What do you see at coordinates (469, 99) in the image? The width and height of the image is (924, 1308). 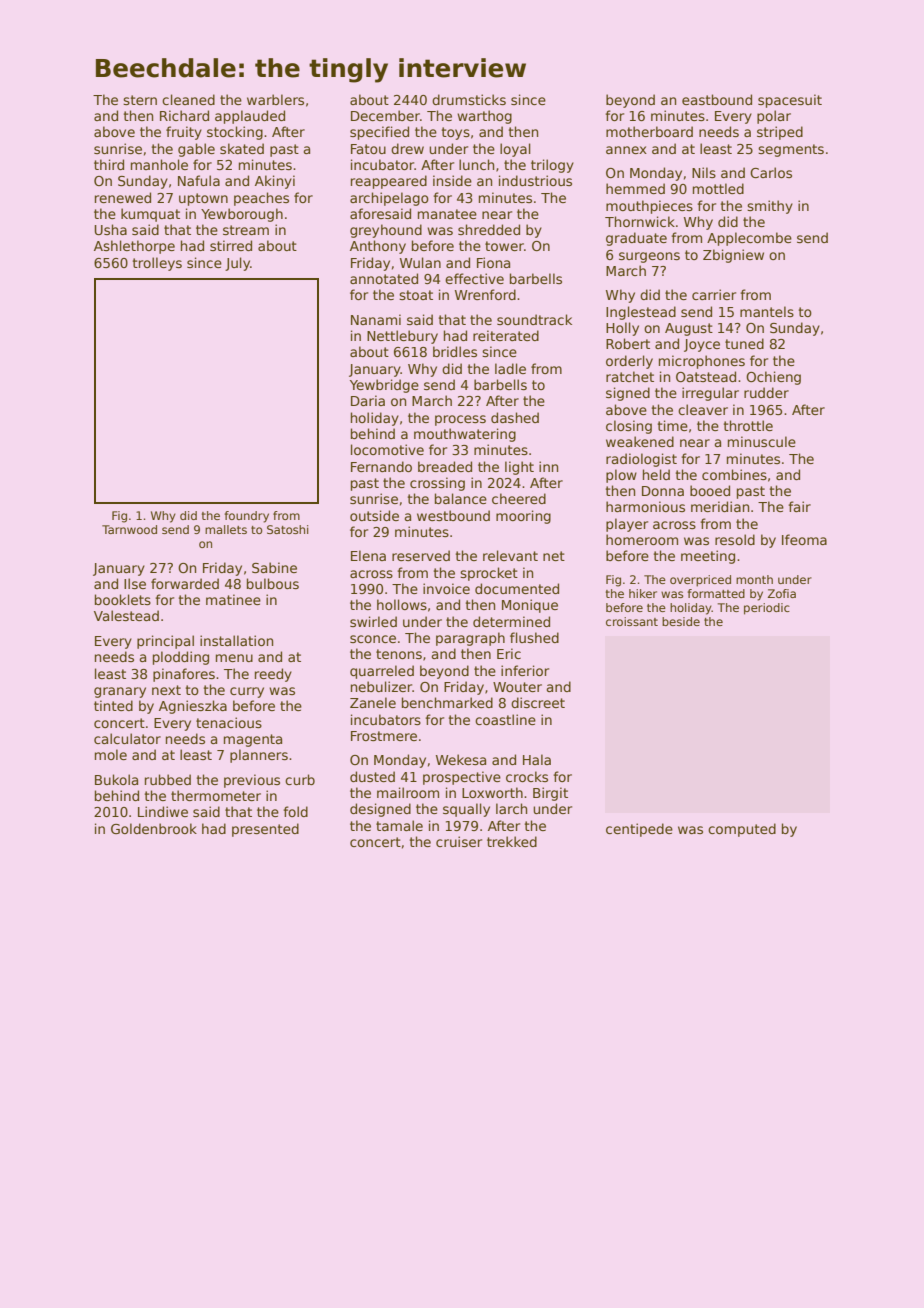 I see `drumsticks` at bounding box center [469, 99].
